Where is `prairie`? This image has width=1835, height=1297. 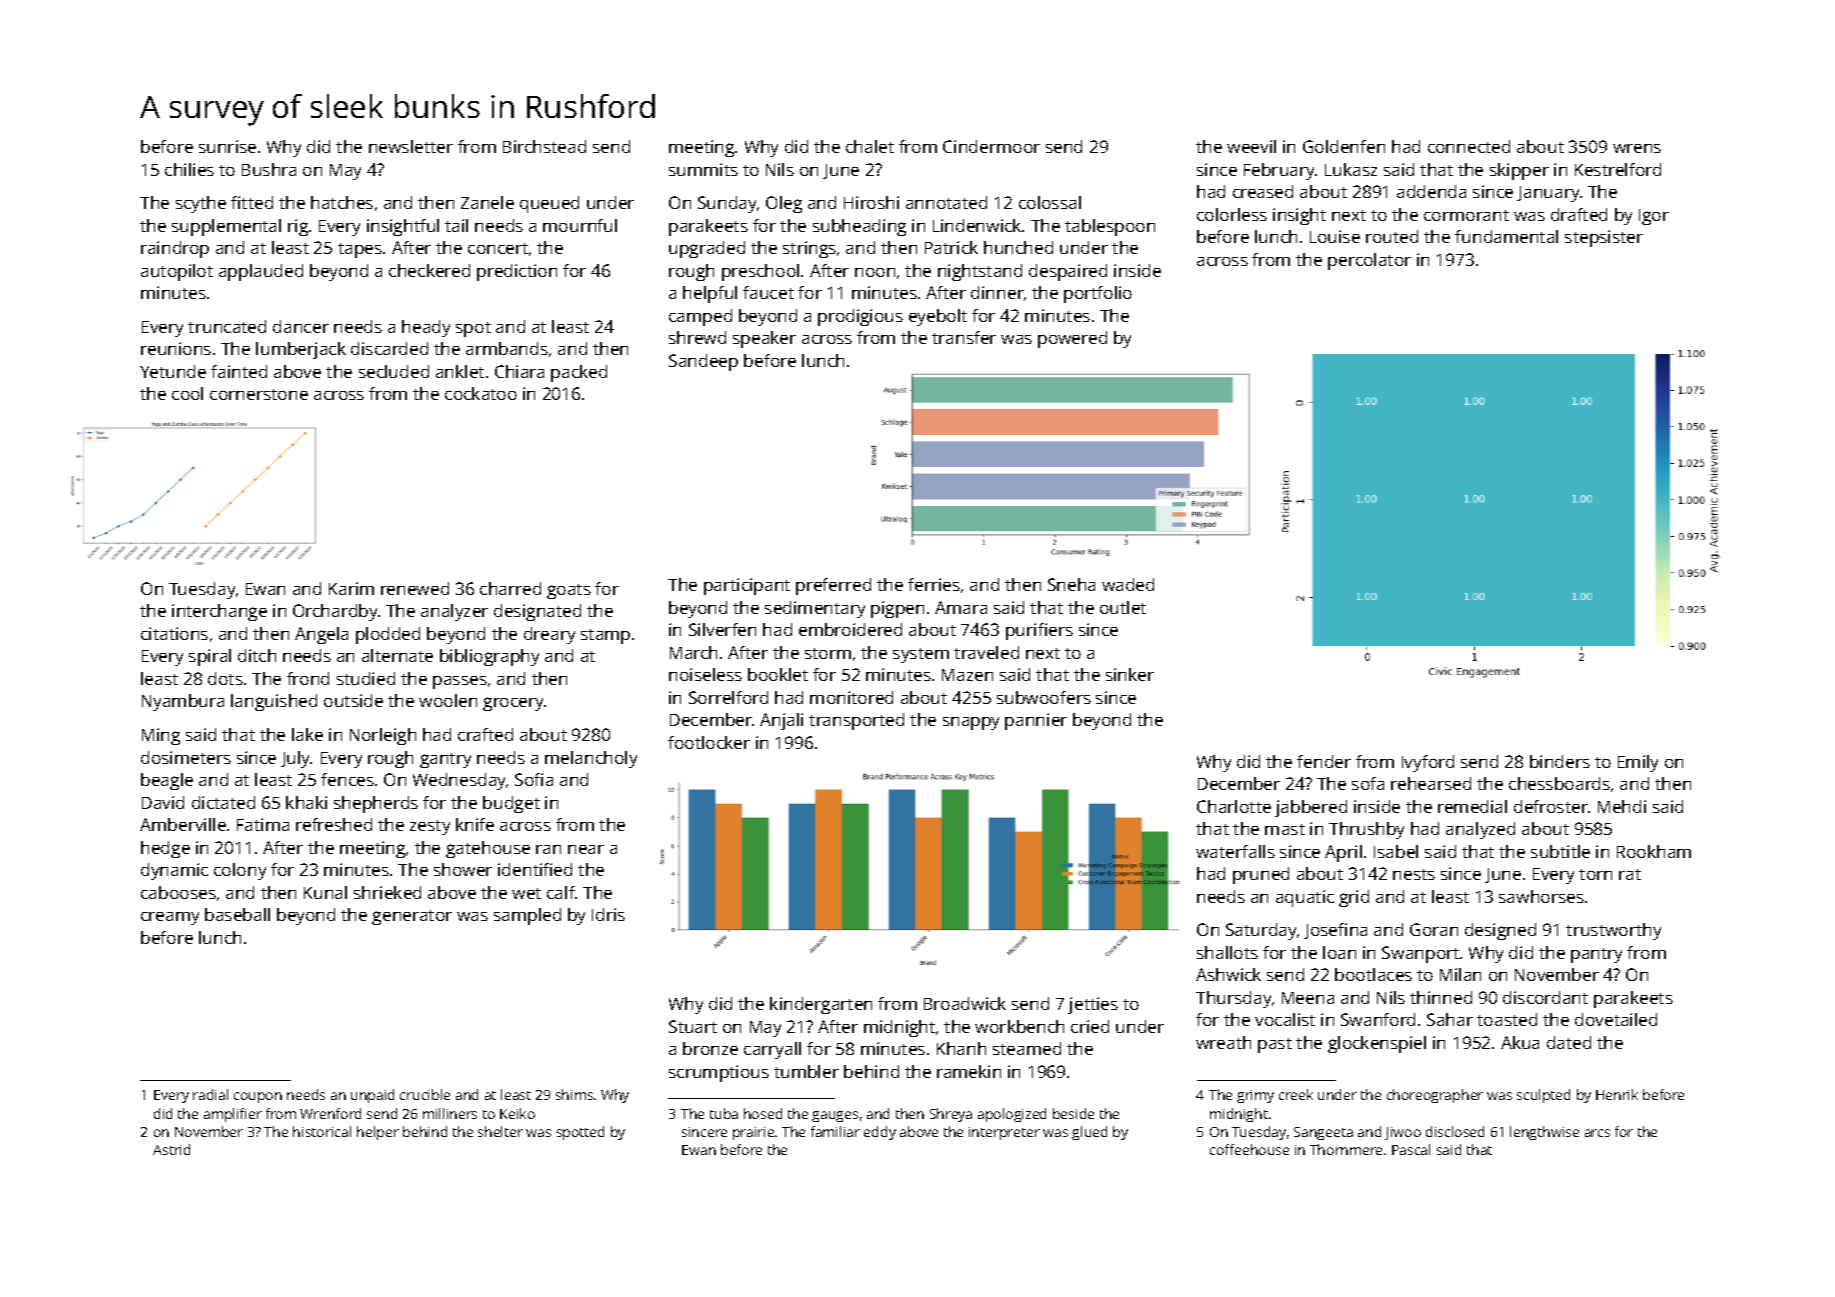
prairie is located at coordinates (753, 1133).
